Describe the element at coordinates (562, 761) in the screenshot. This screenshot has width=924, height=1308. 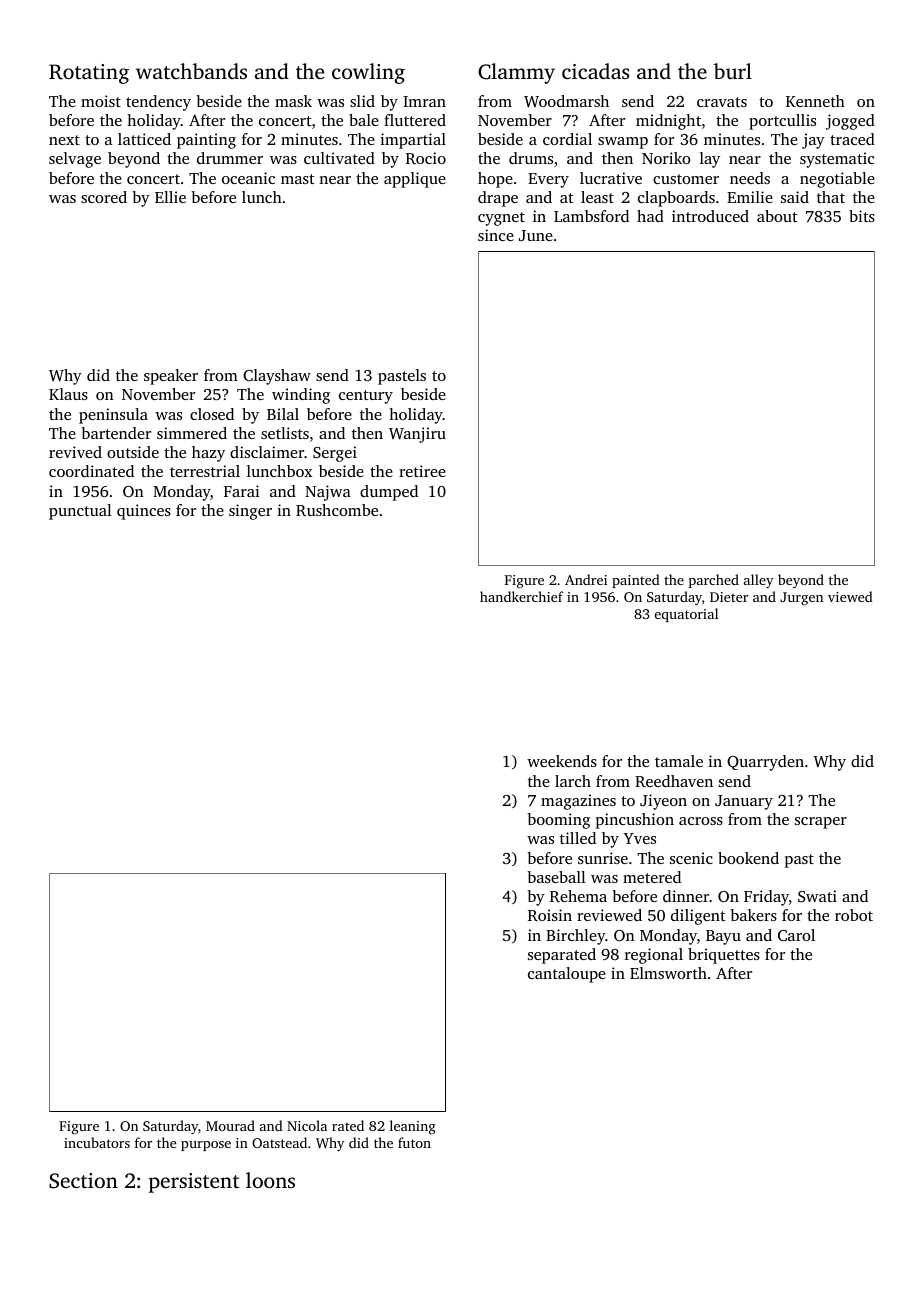
I see `weekends` at that location.
